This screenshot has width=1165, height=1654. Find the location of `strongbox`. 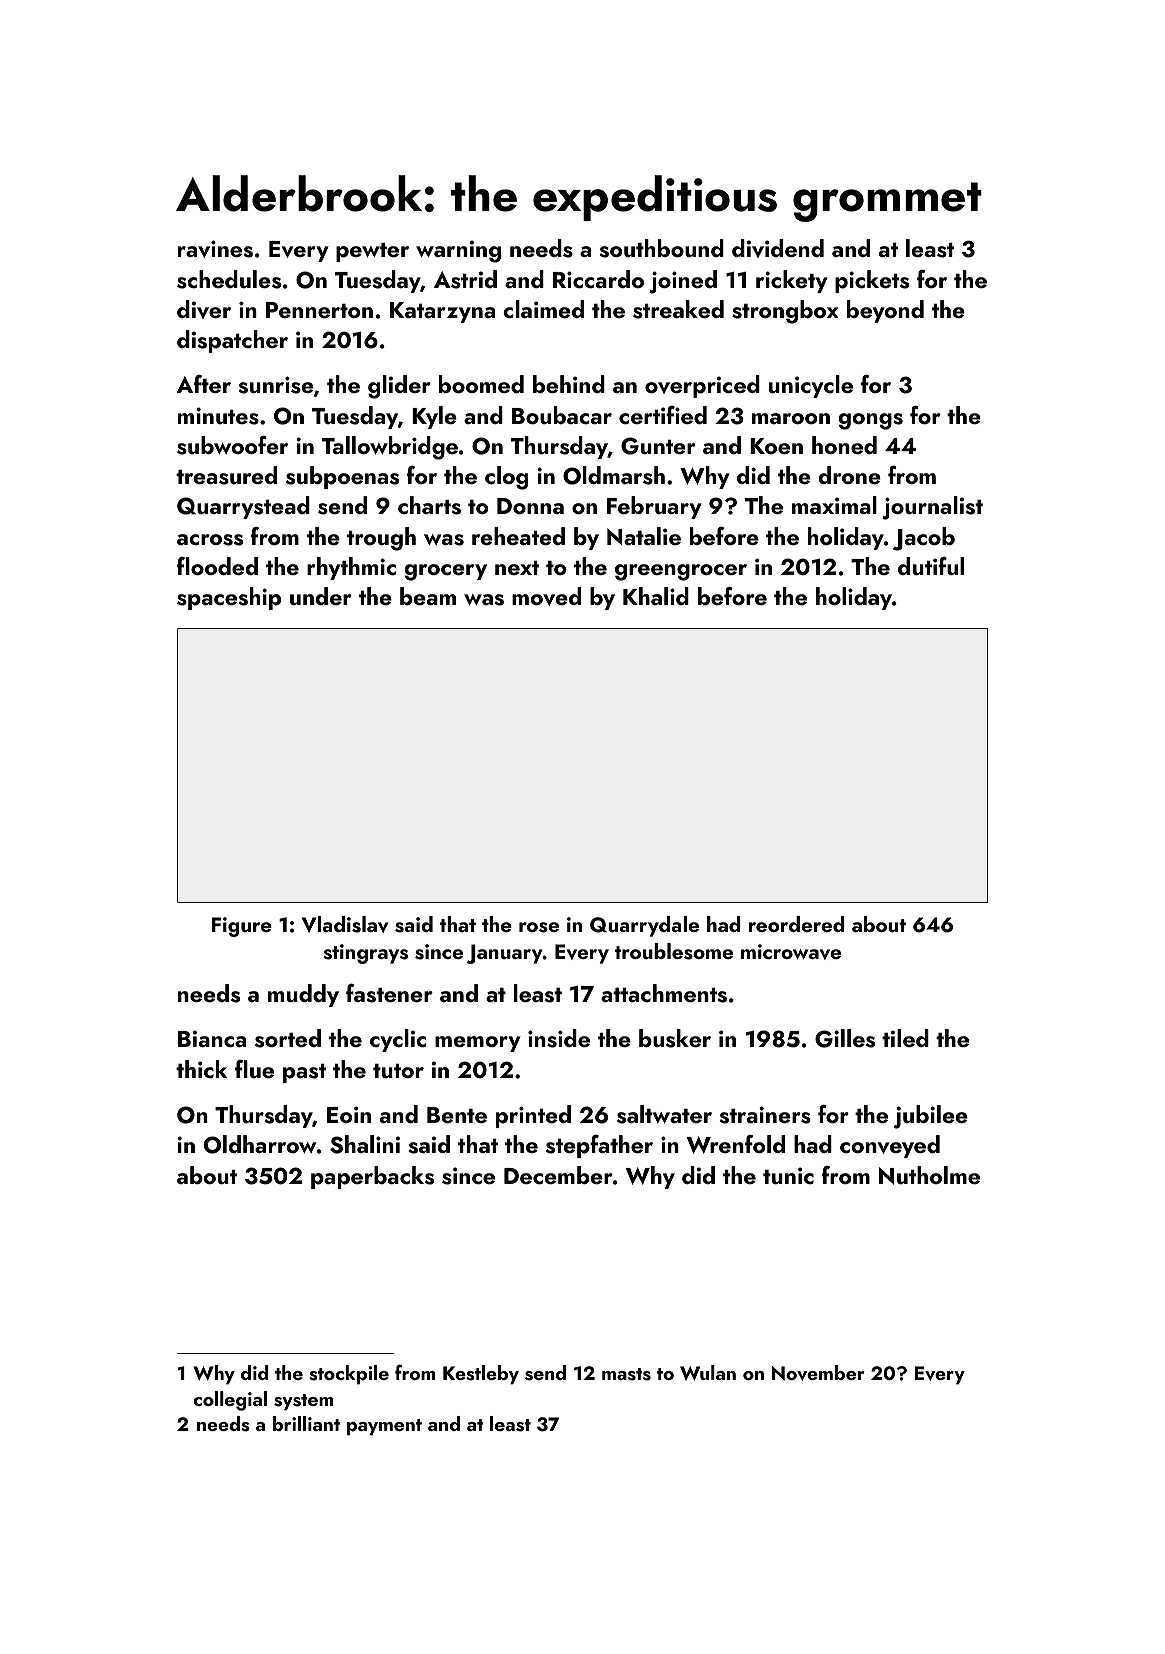

strongbox is located at coordinates (785, 312).
